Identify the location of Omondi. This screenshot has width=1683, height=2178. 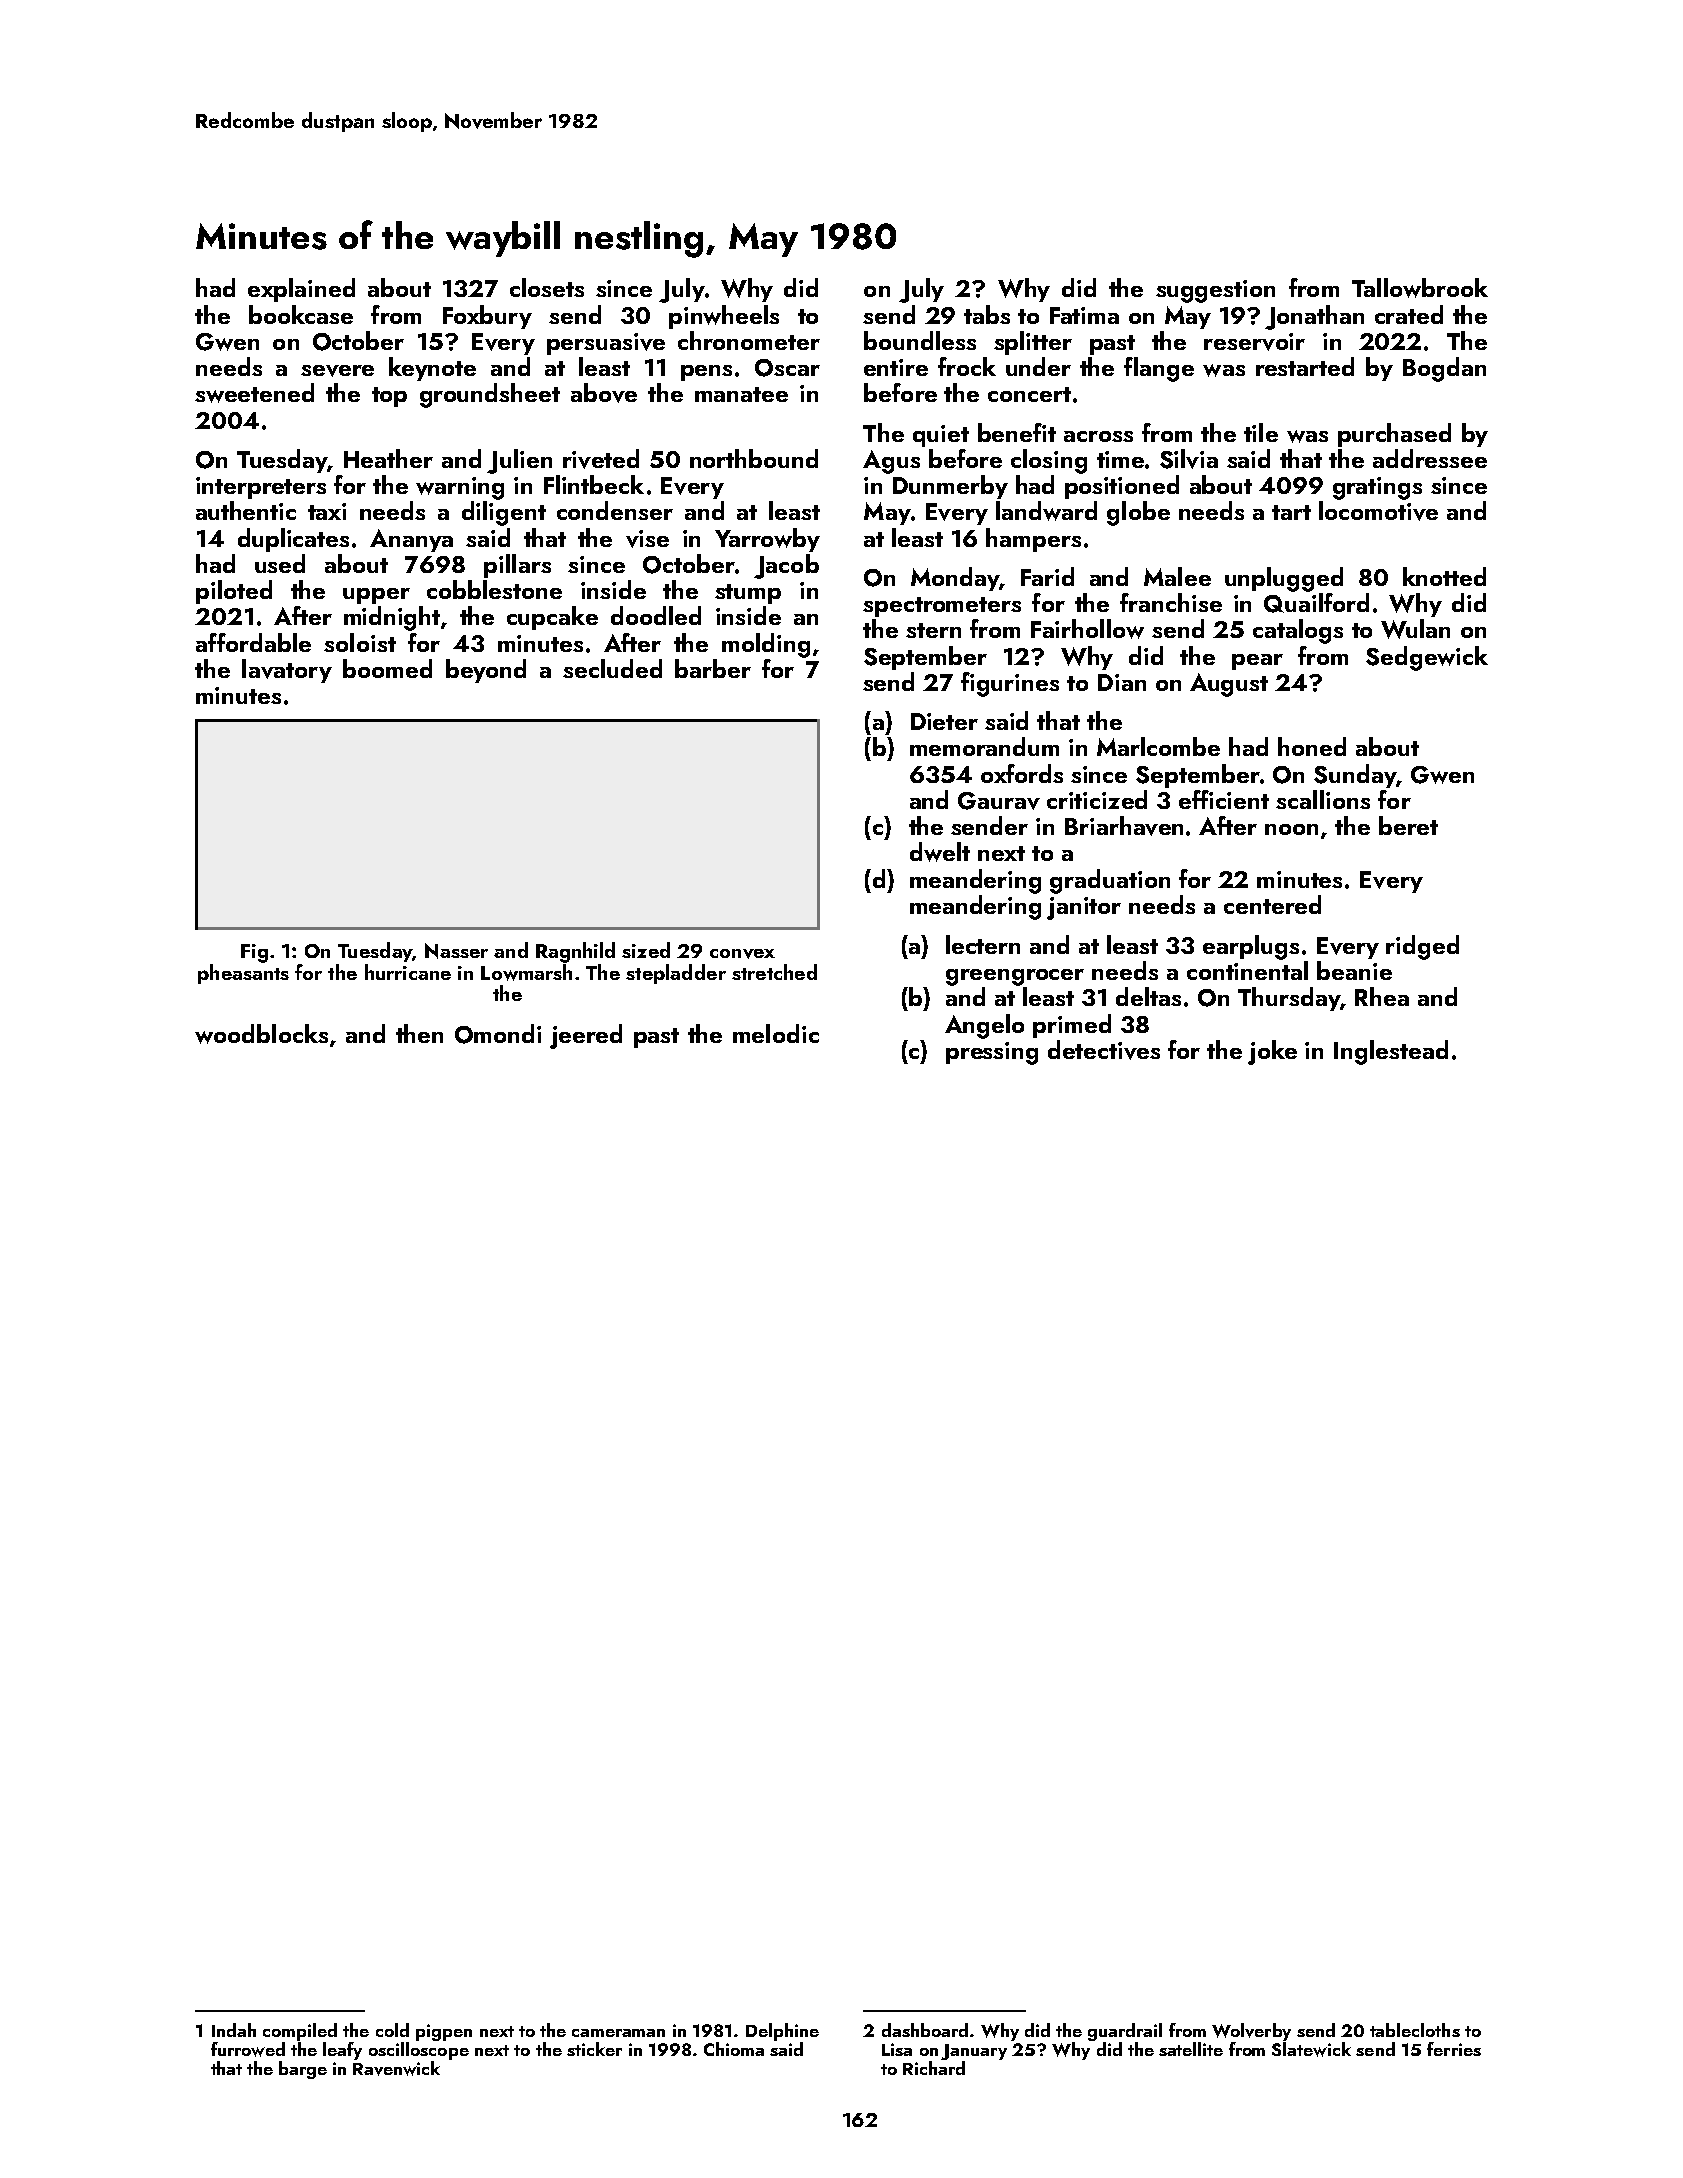
(498, 1034).
